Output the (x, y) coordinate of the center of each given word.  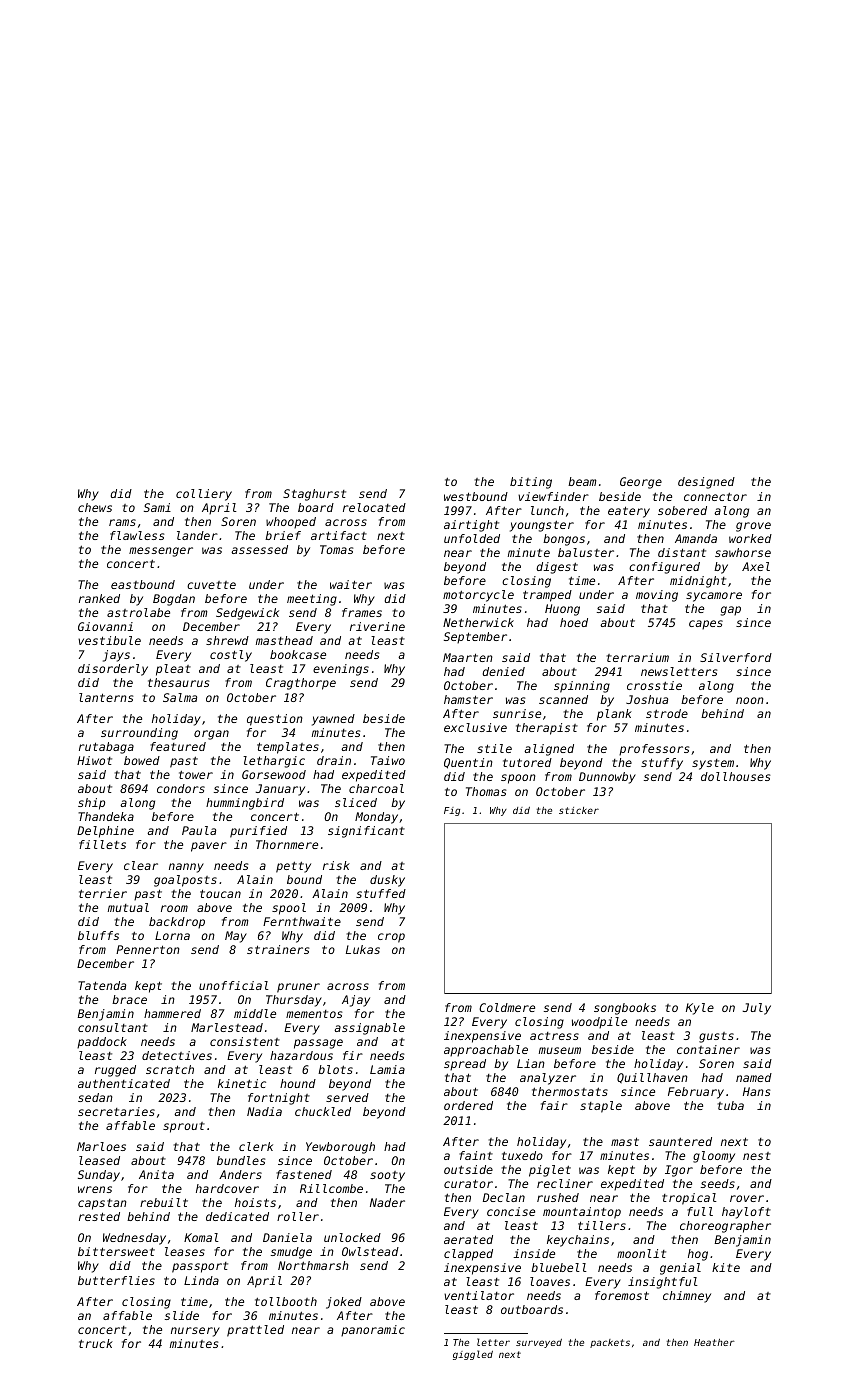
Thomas (486, 791)
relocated (374, 507)
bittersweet (116, 1251)
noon (750, 700)
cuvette (211, 585)
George (641, 483)
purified (258, 832)
